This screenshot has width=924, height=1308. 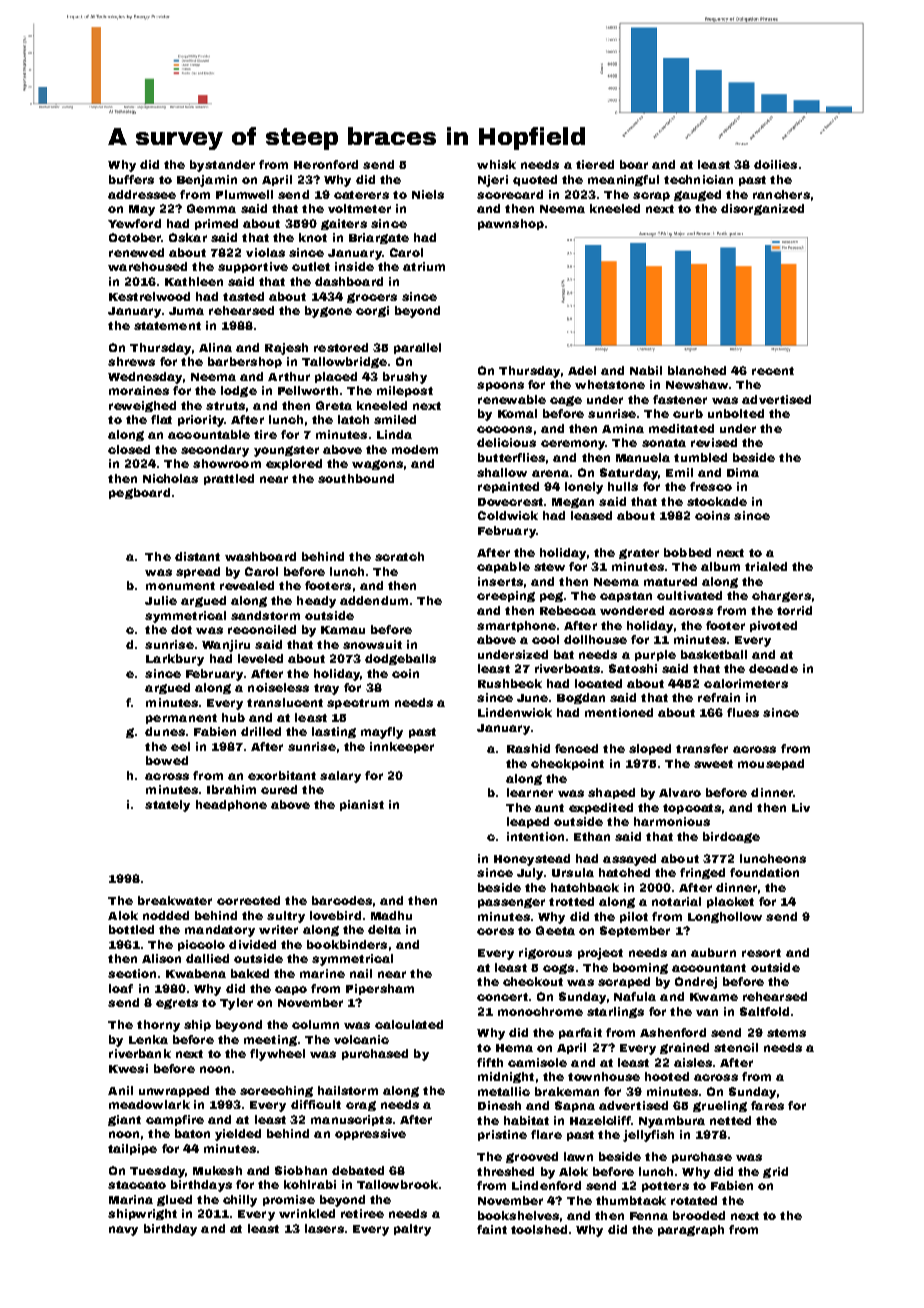 I want to click on topcoats, so click(x=692, y=809).
